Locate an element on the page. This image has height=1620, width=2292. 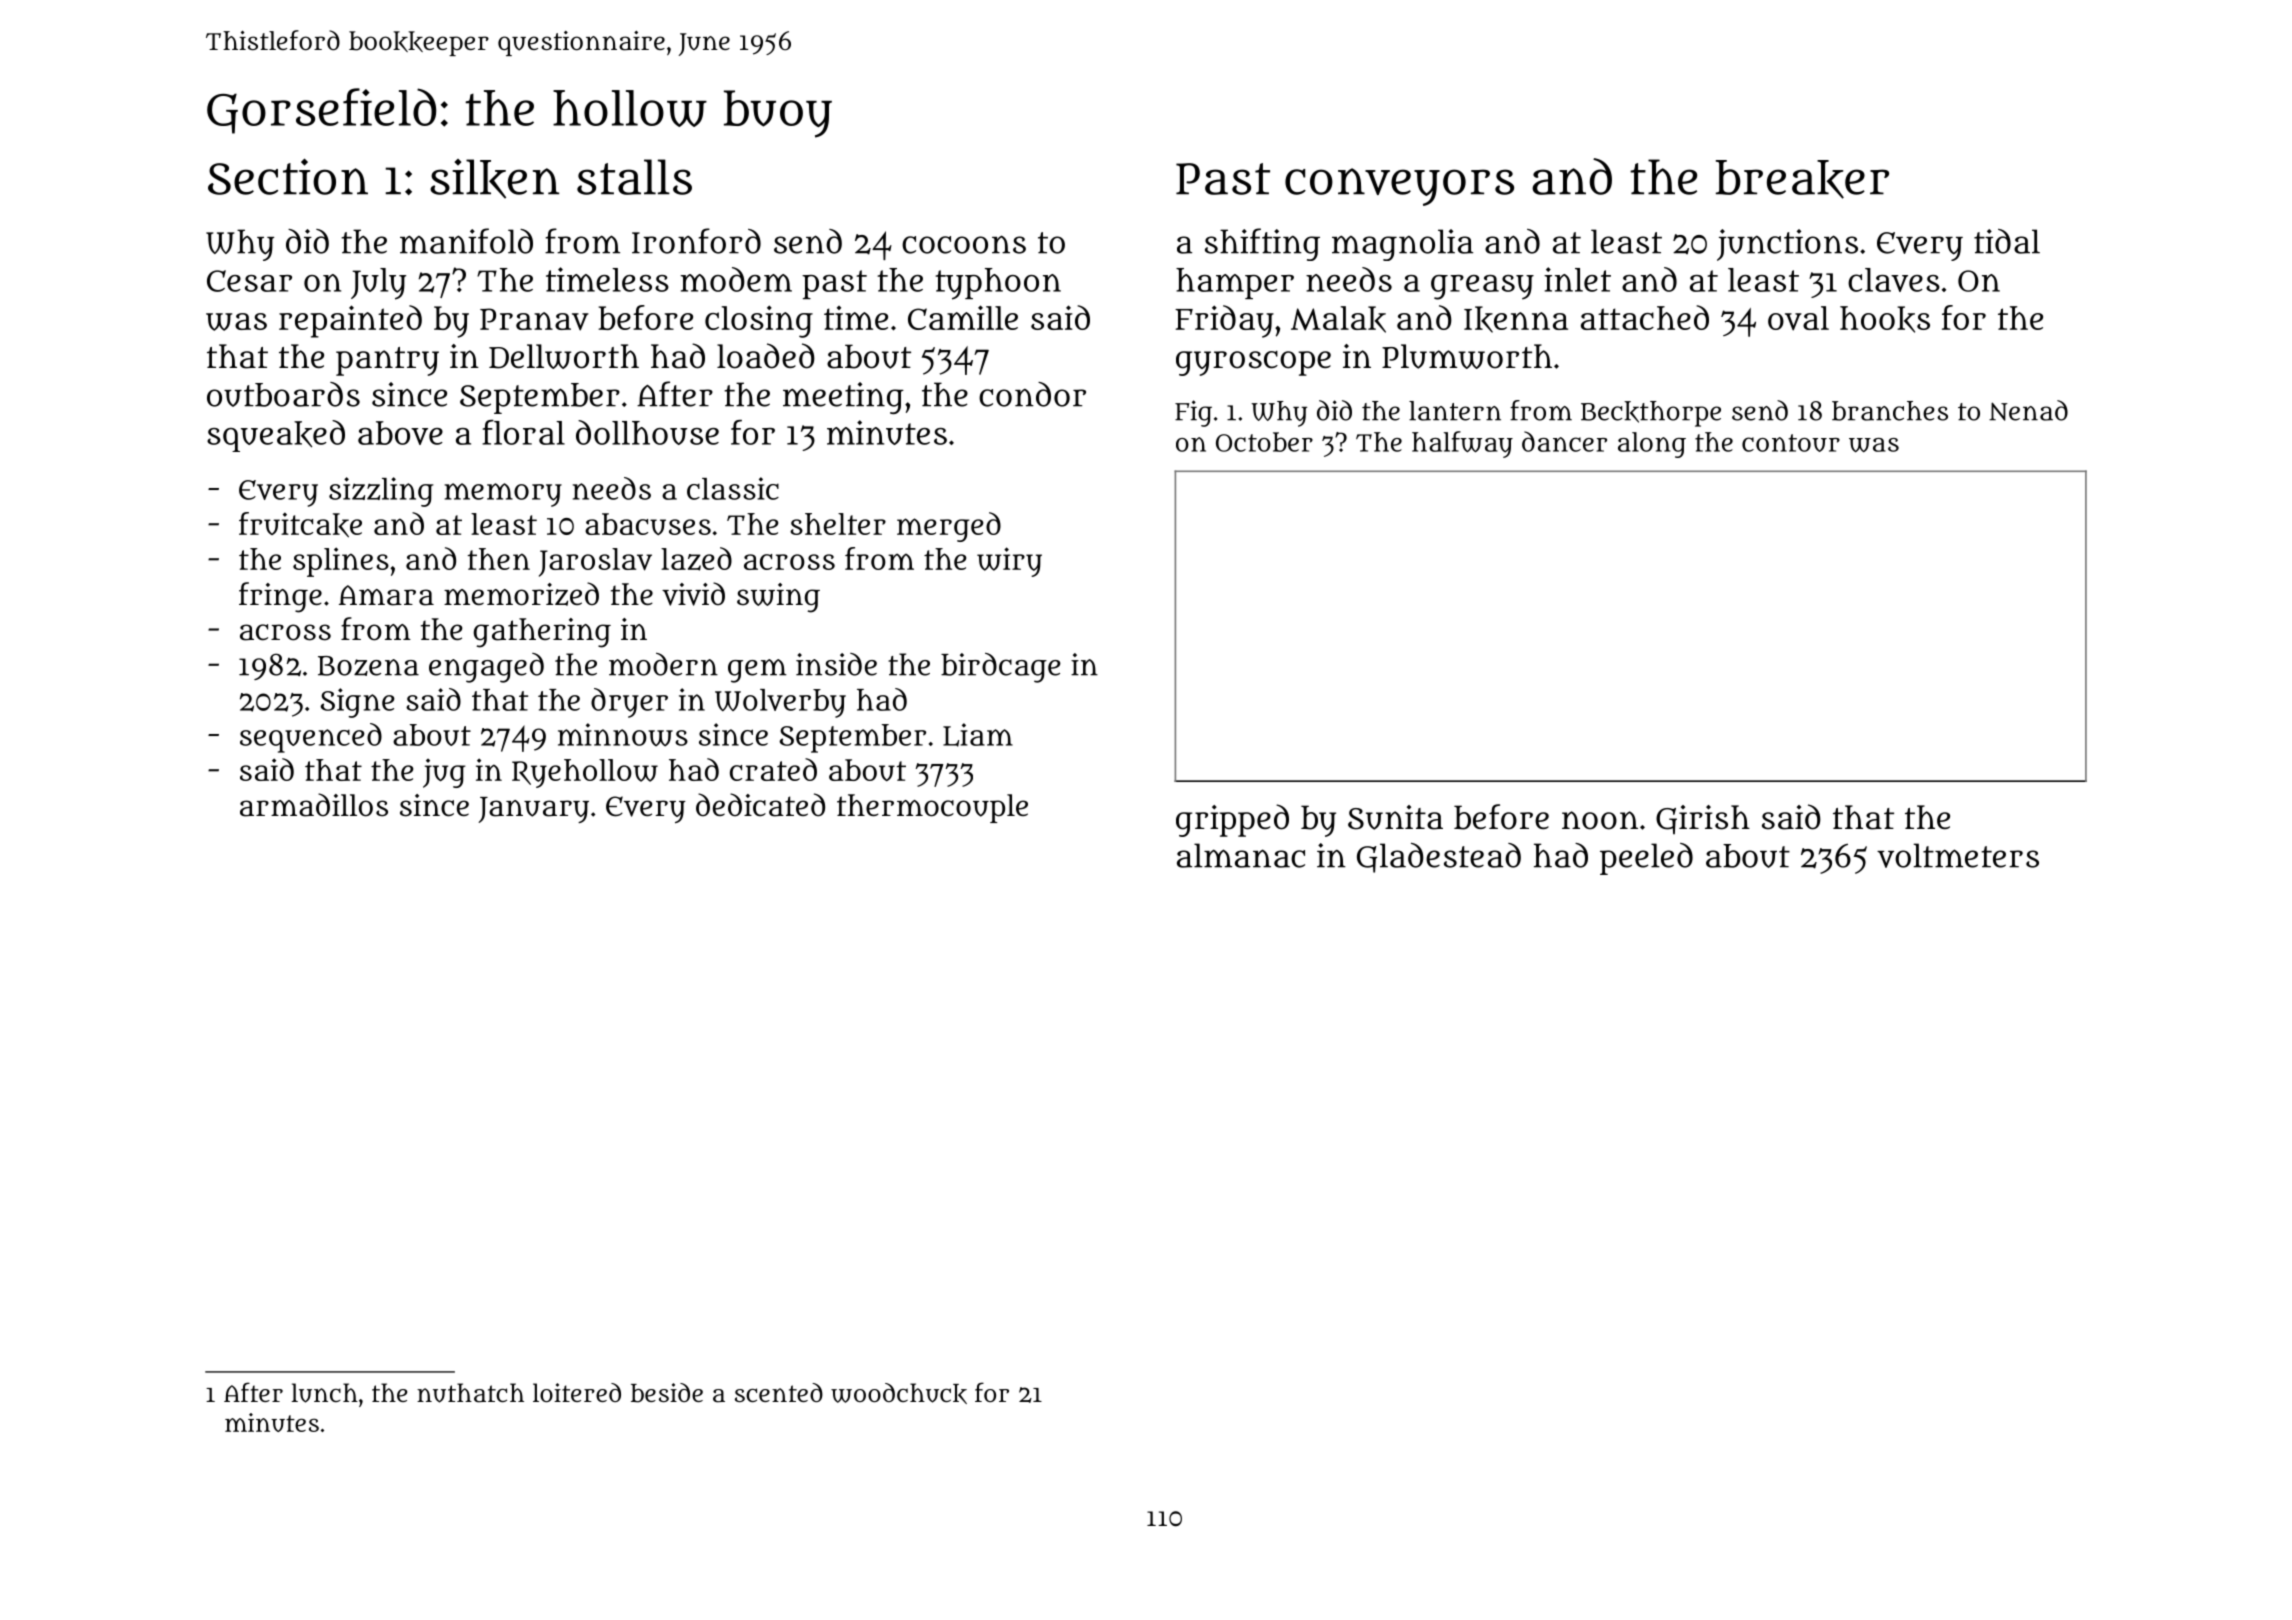
scented is located at coordinates (779, 1392).
